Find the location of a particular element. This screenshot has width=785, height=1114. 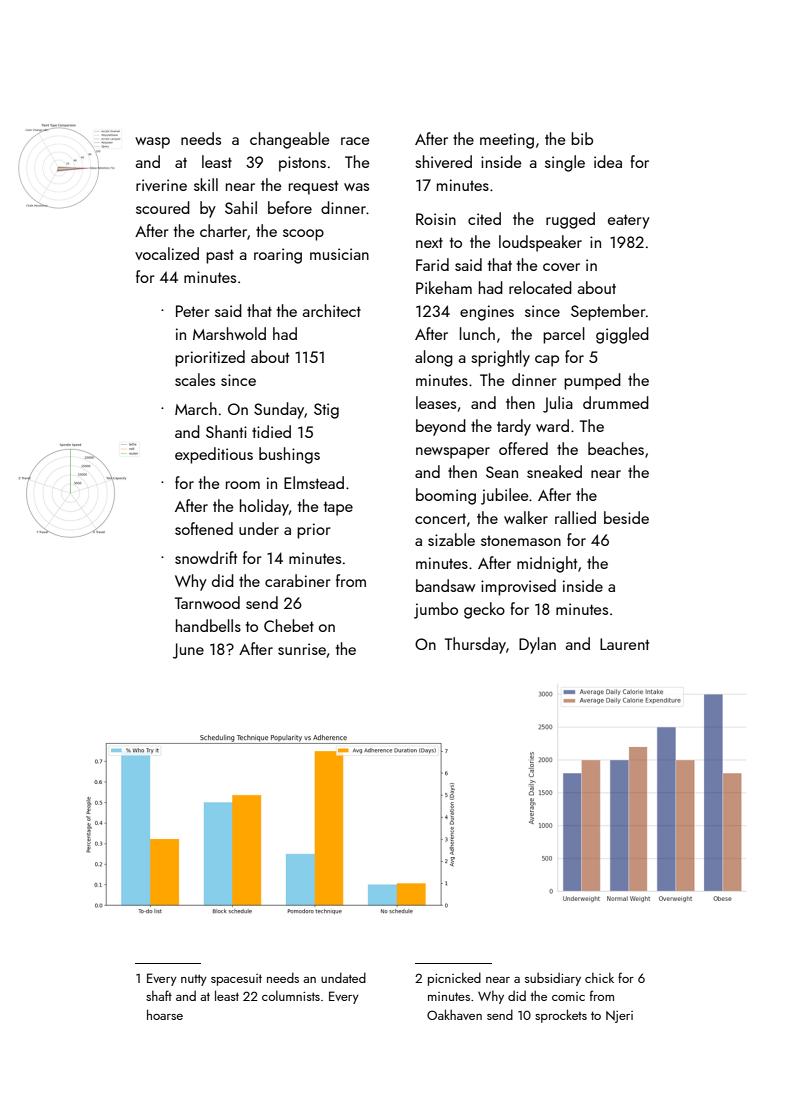

spacesuit is located at coordinates (236, 980).
